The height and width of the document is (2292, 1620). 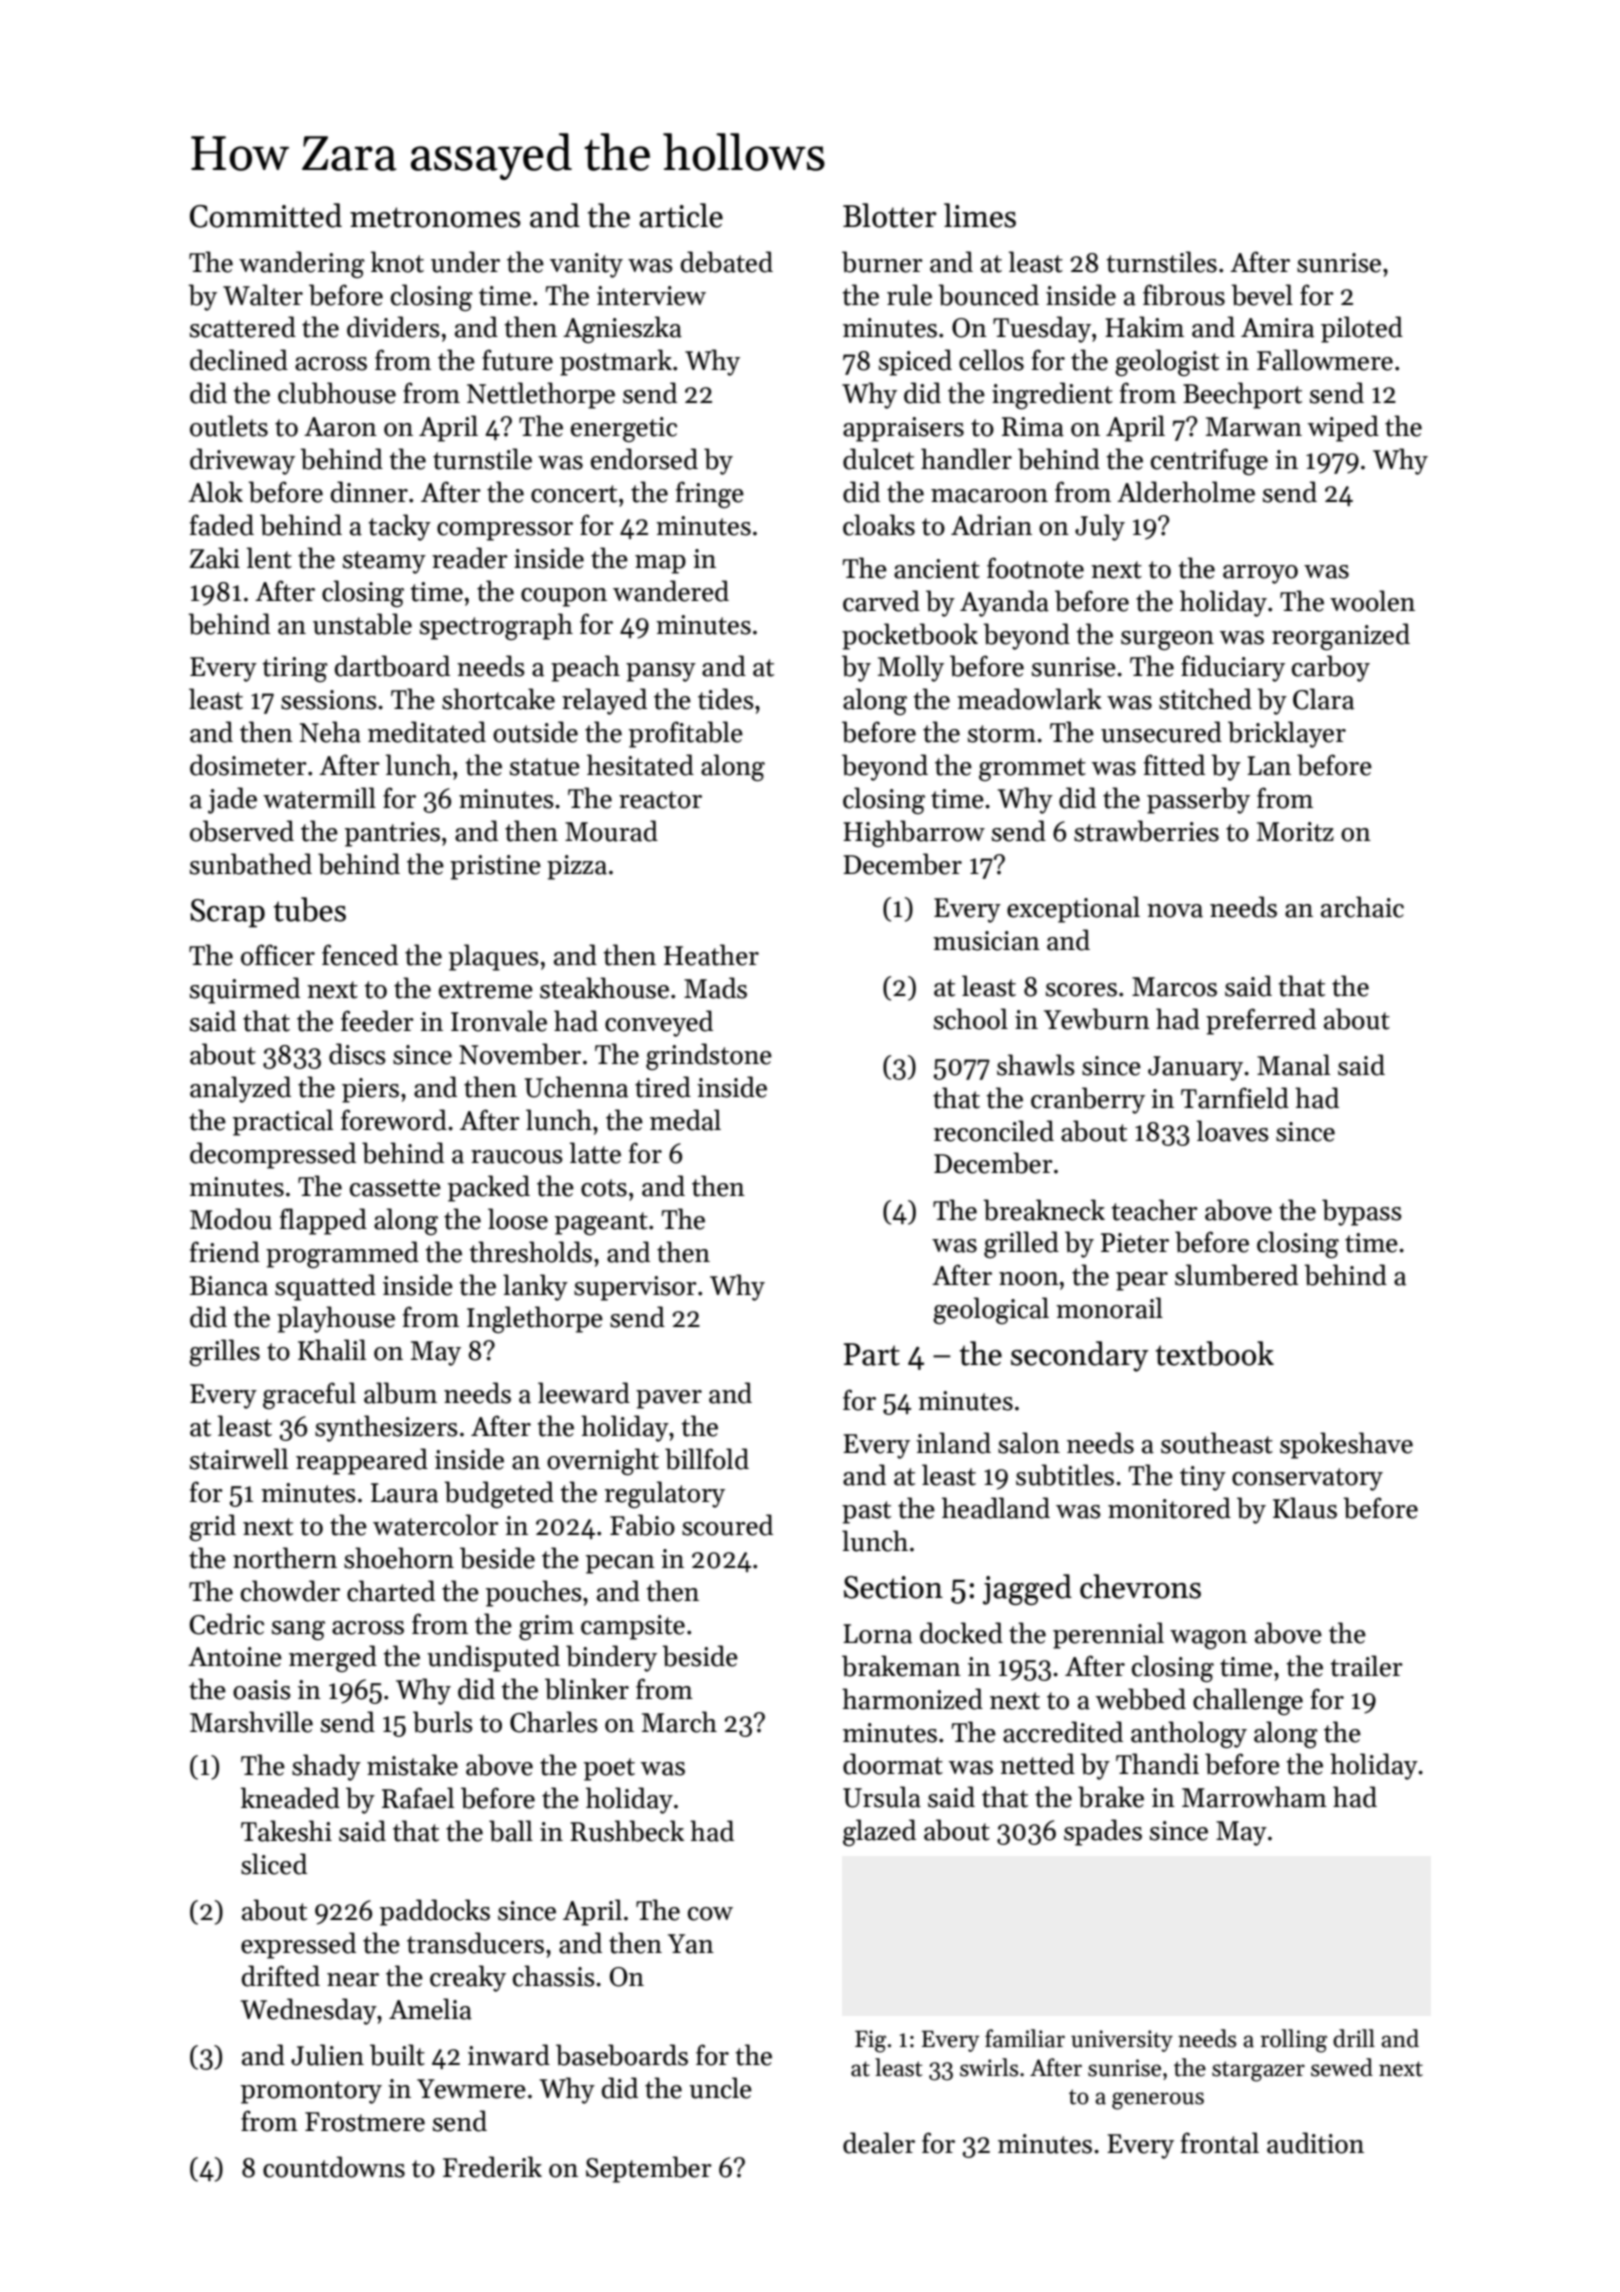 What do you see at coordinates (996, 1508) in the document?
I see `headland` at bounding box center [996, 1508].
